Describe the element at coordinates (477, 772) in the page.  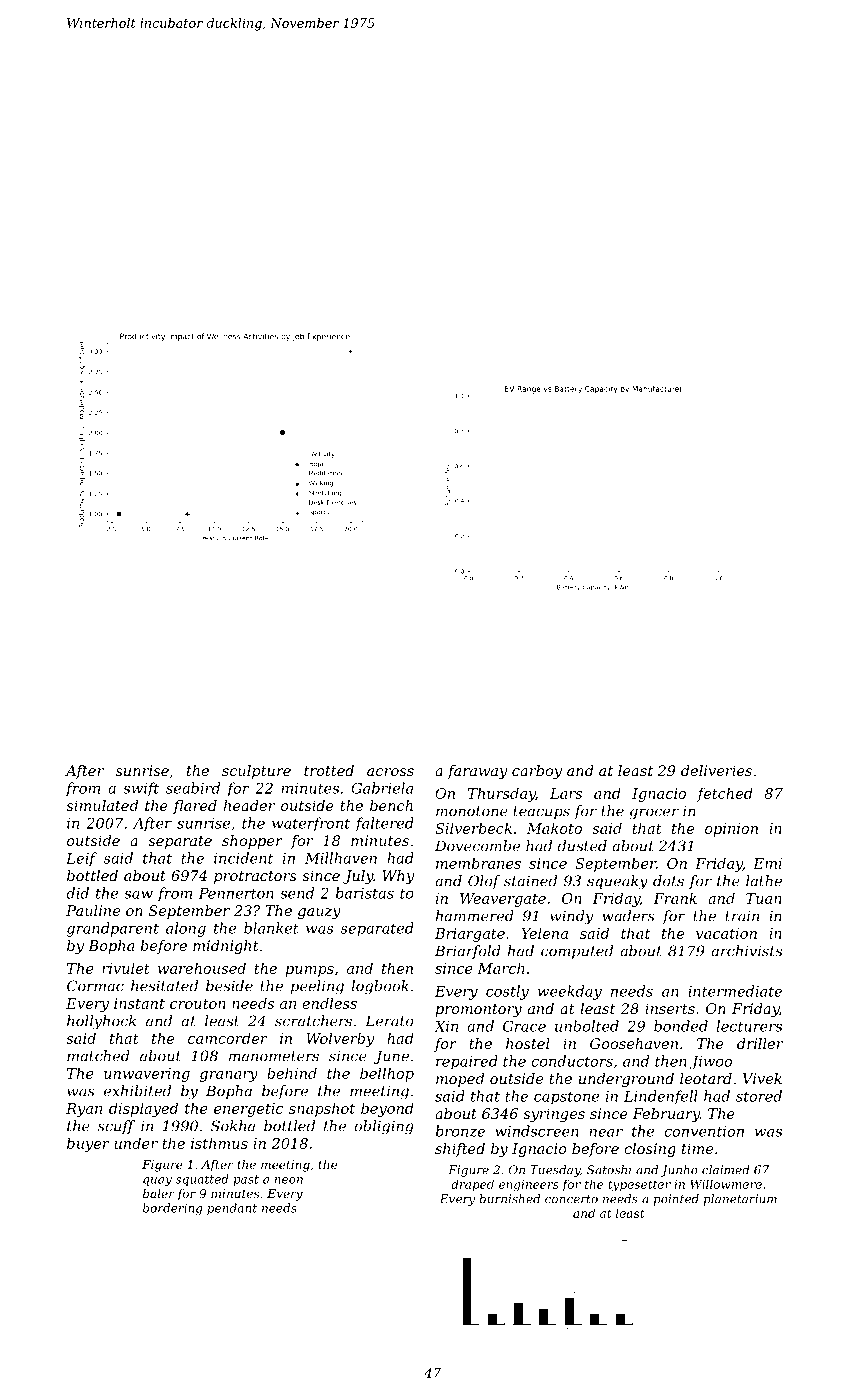
I see `faraway` at that location.
